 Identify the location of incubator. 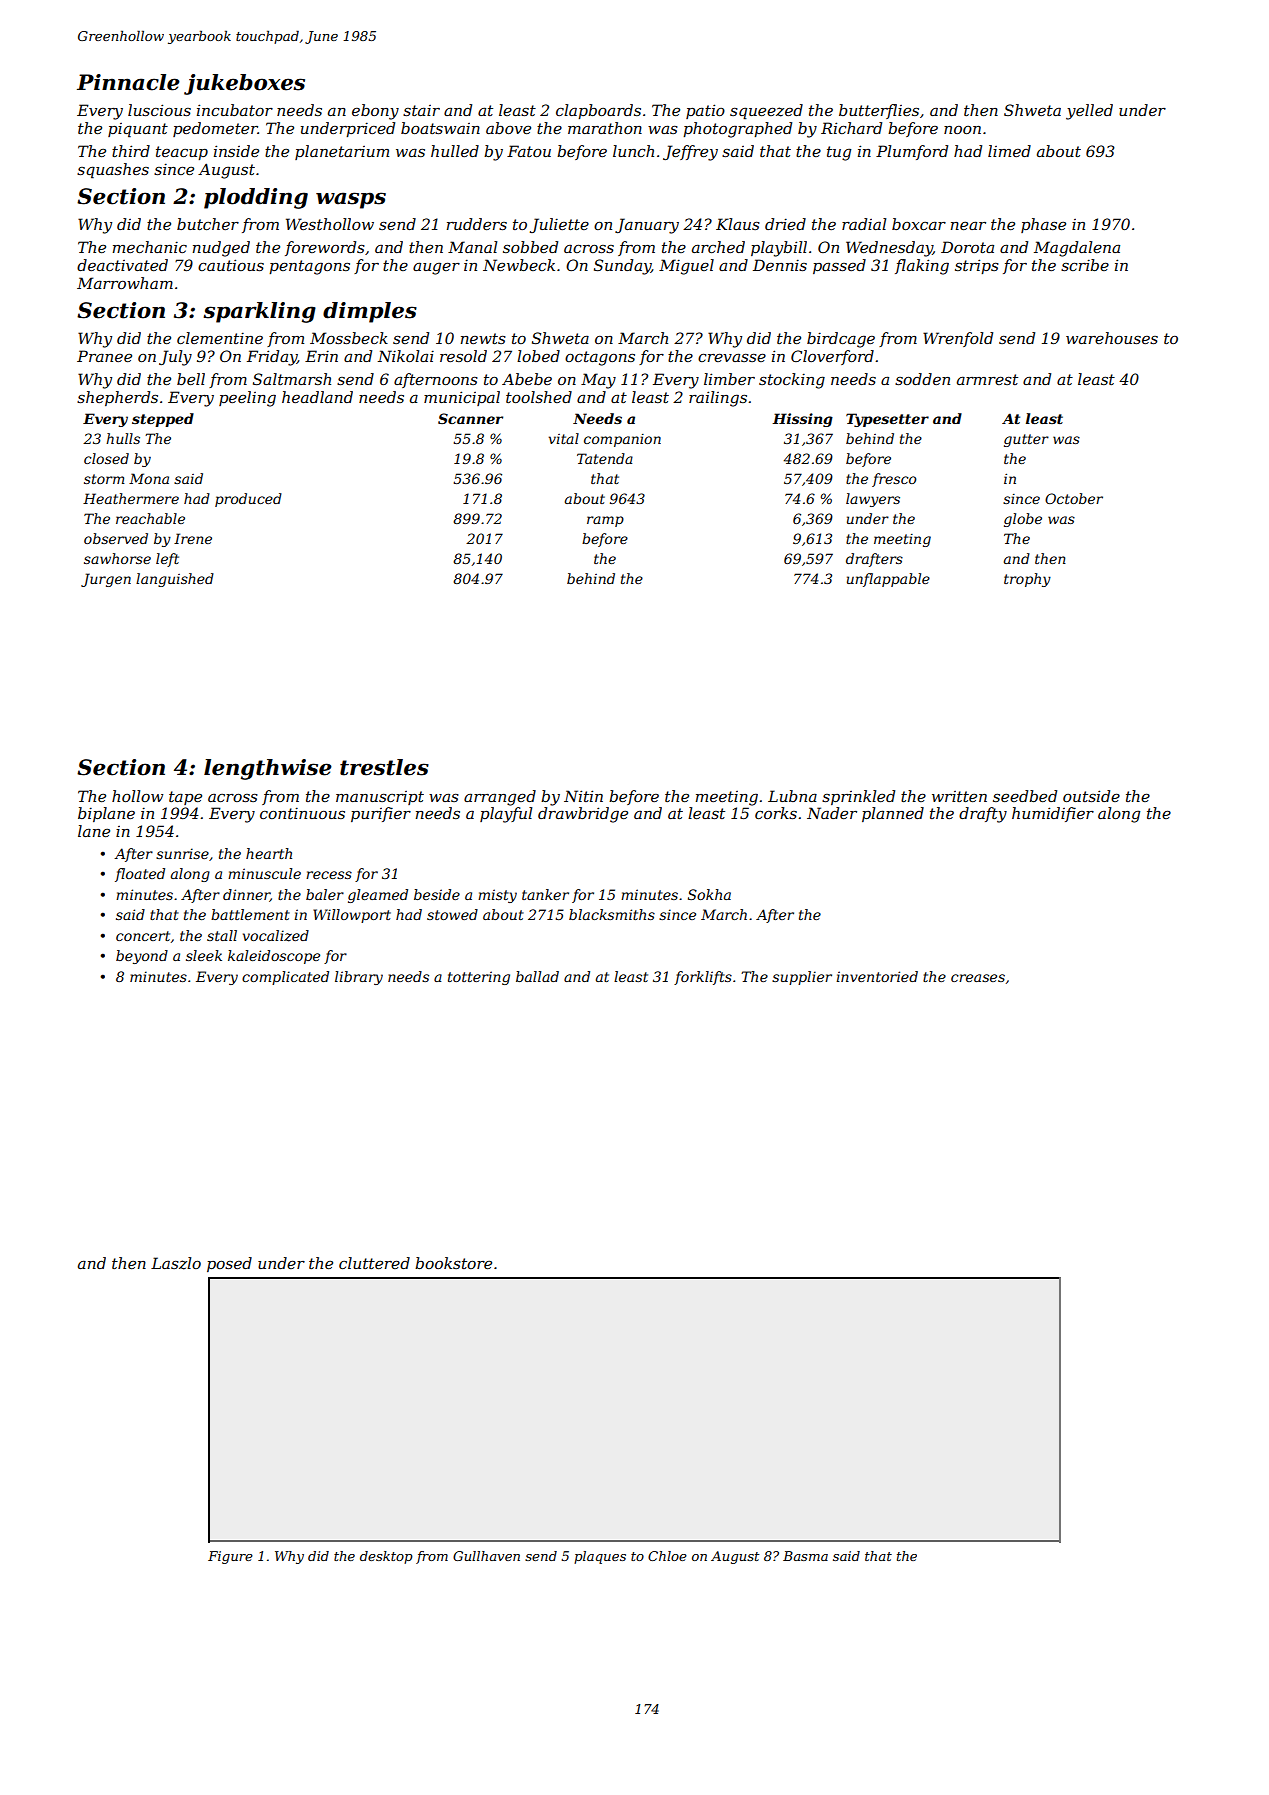
(235, 110).
